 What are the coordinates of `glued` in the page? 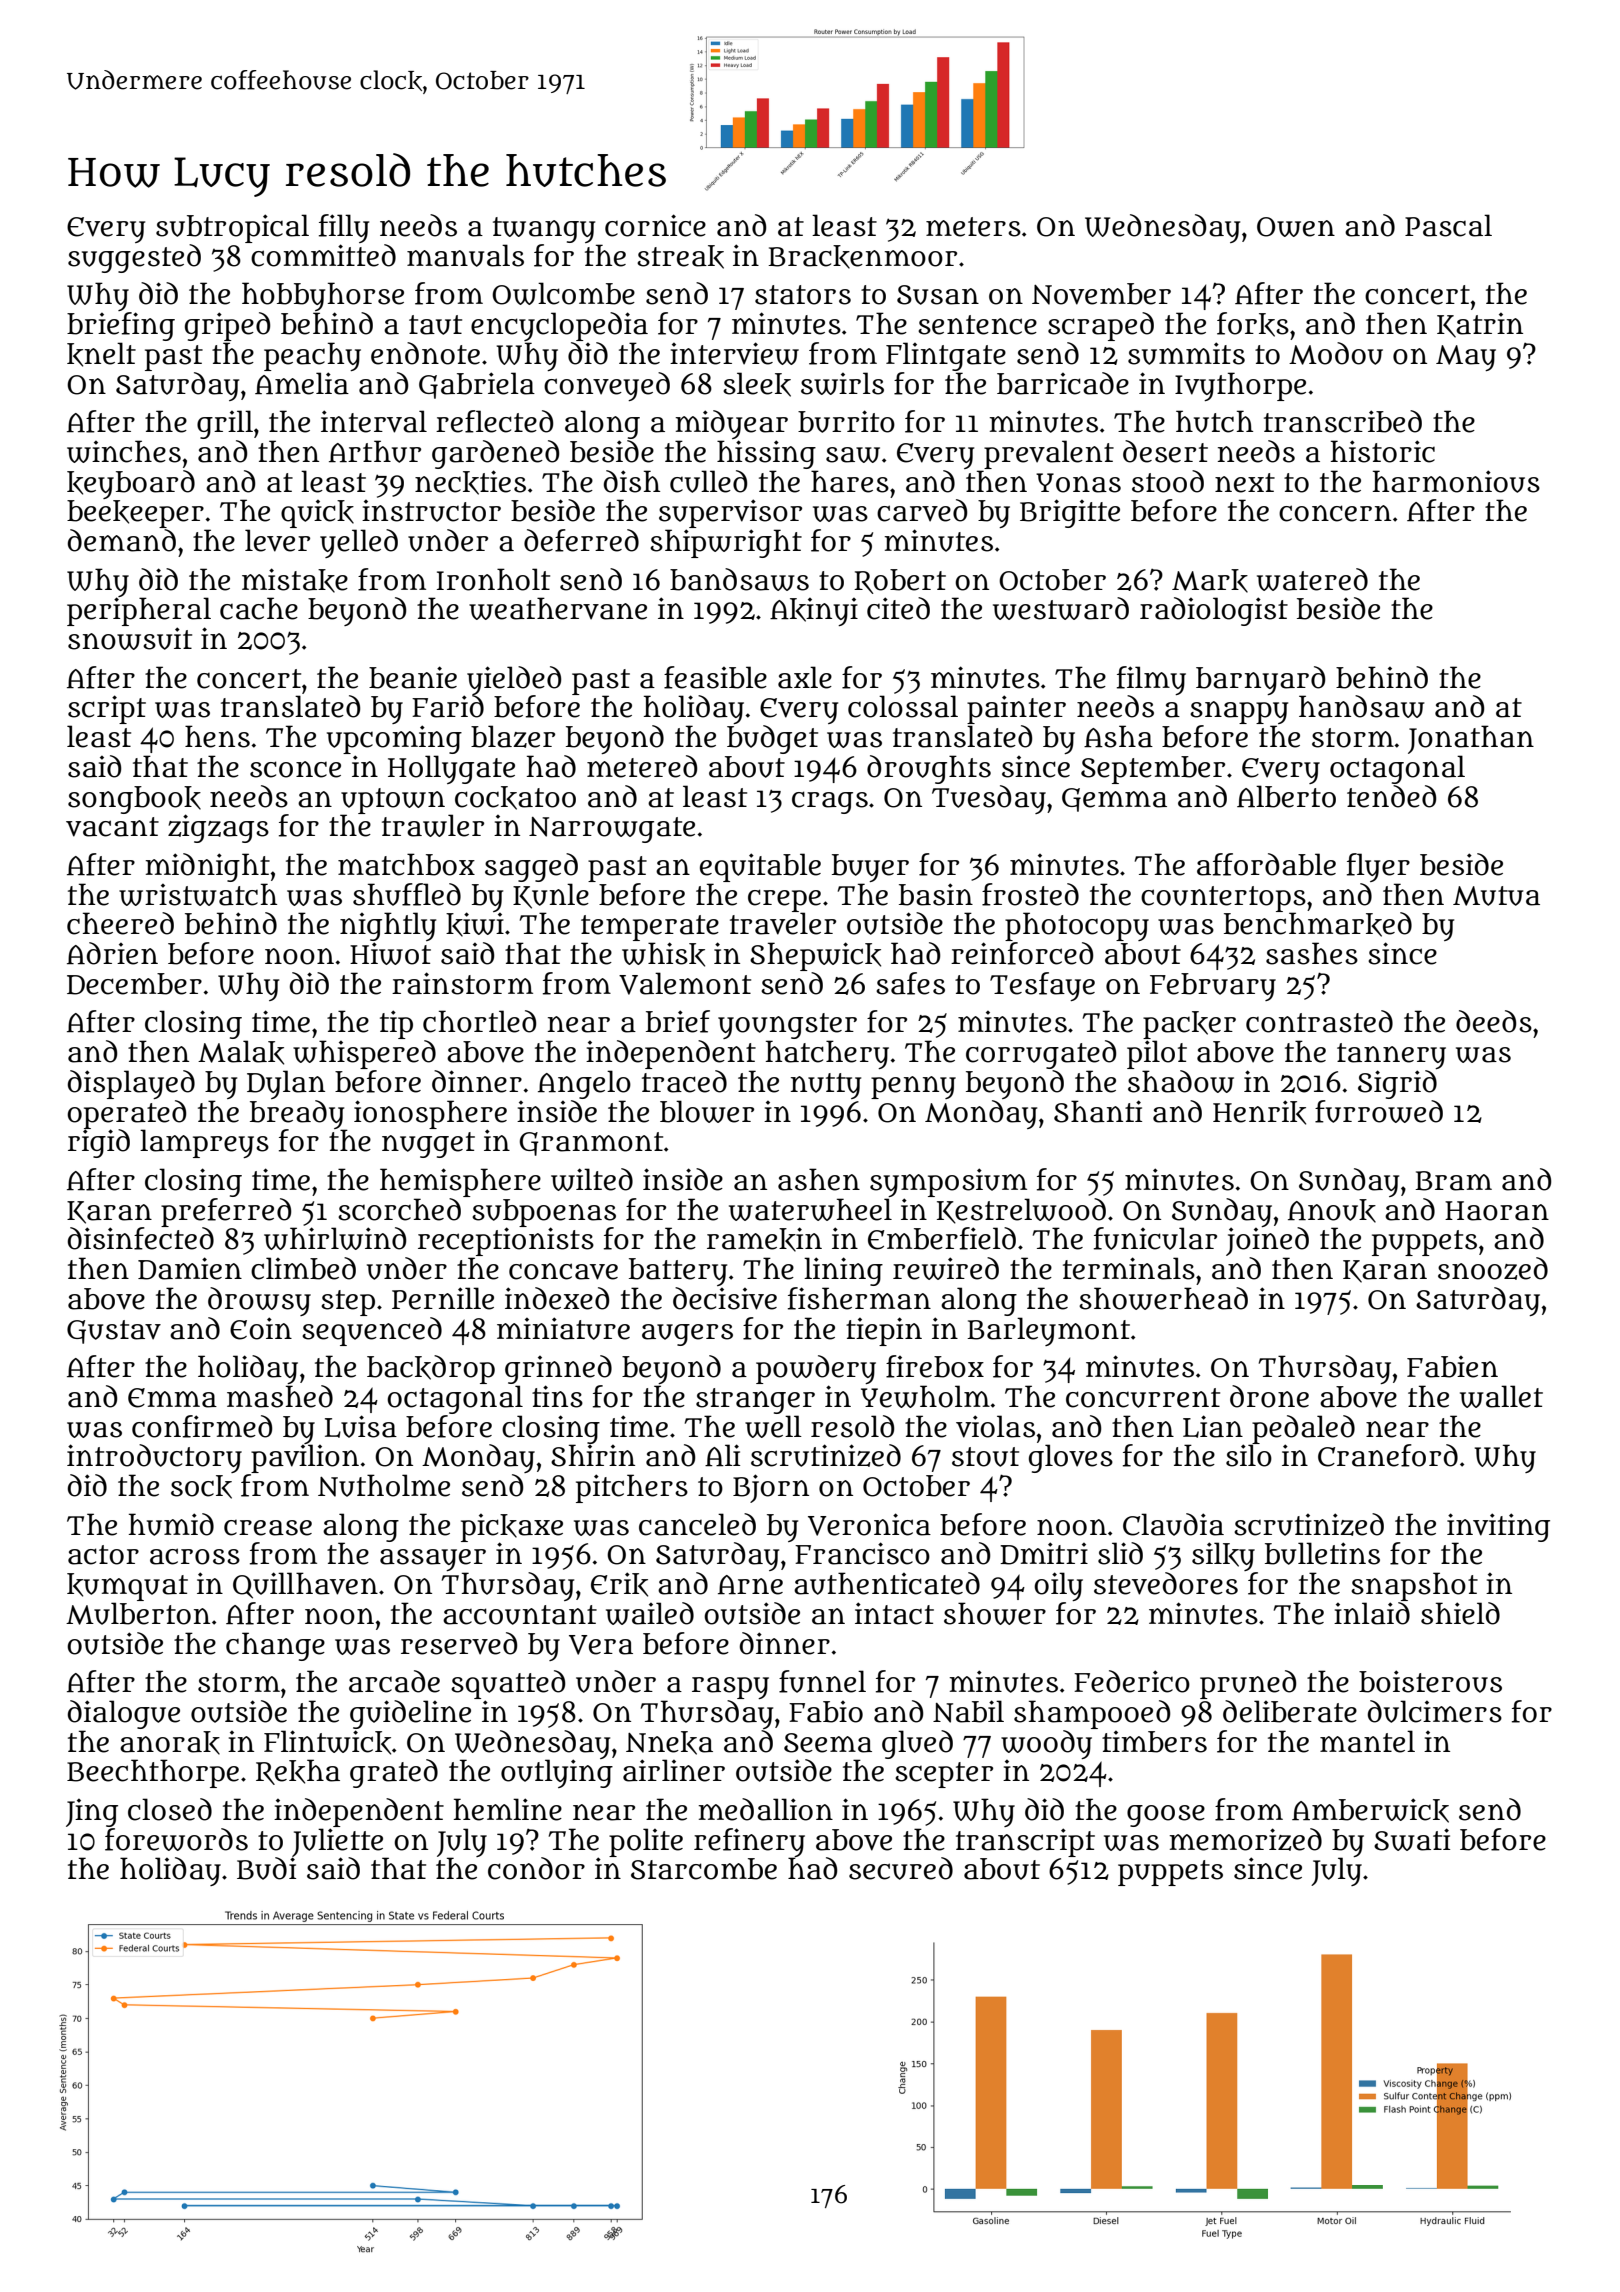 It's located at (917, 1744).
